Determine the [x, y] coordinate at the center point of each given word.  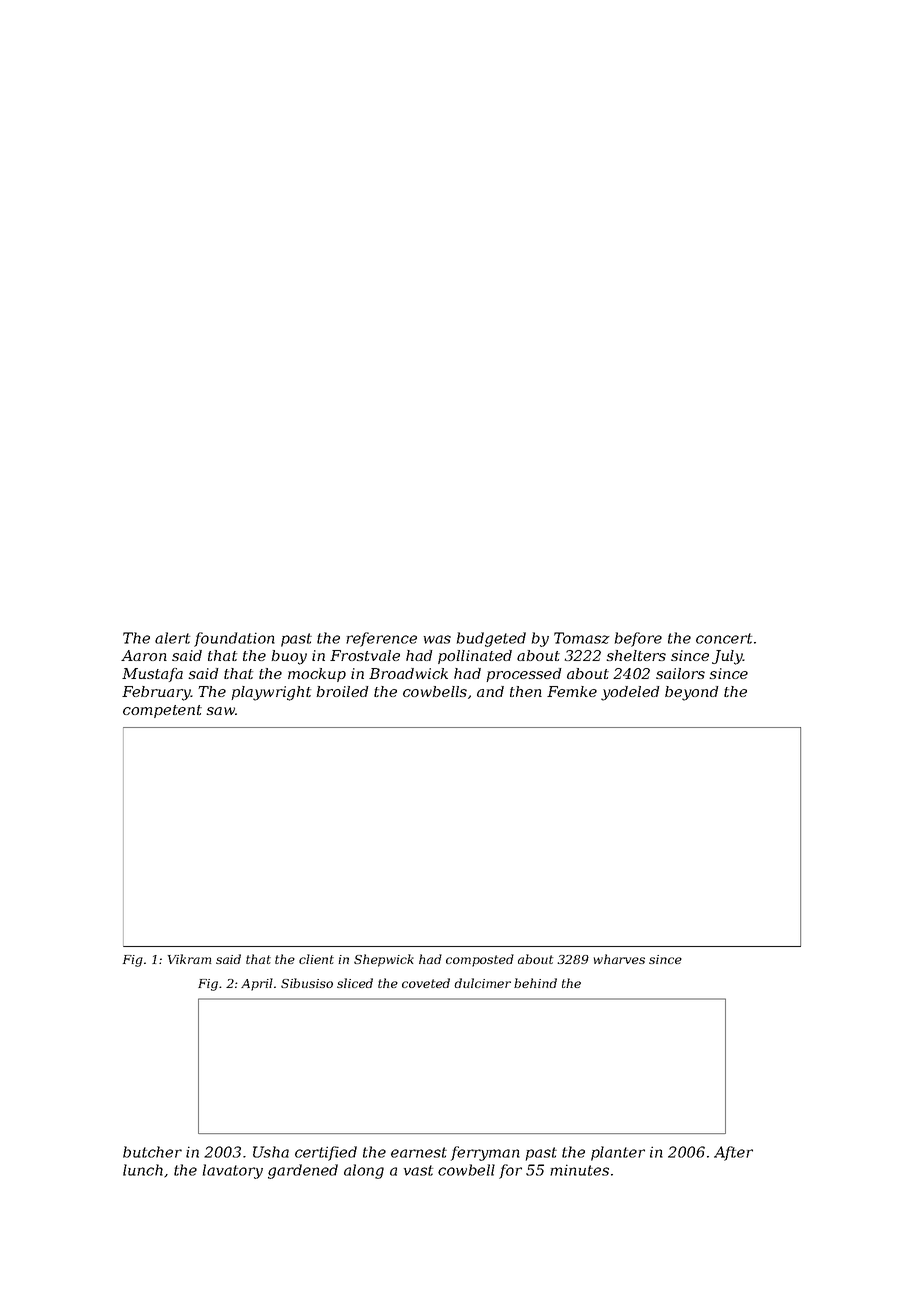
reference [381, 639]
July [727, 657]
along [364, 1171]
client [316, 959]
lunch [143, 1170]
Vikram [189, 959]
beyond [692, 693]
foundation [234, 639]
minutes [579, 1170]
